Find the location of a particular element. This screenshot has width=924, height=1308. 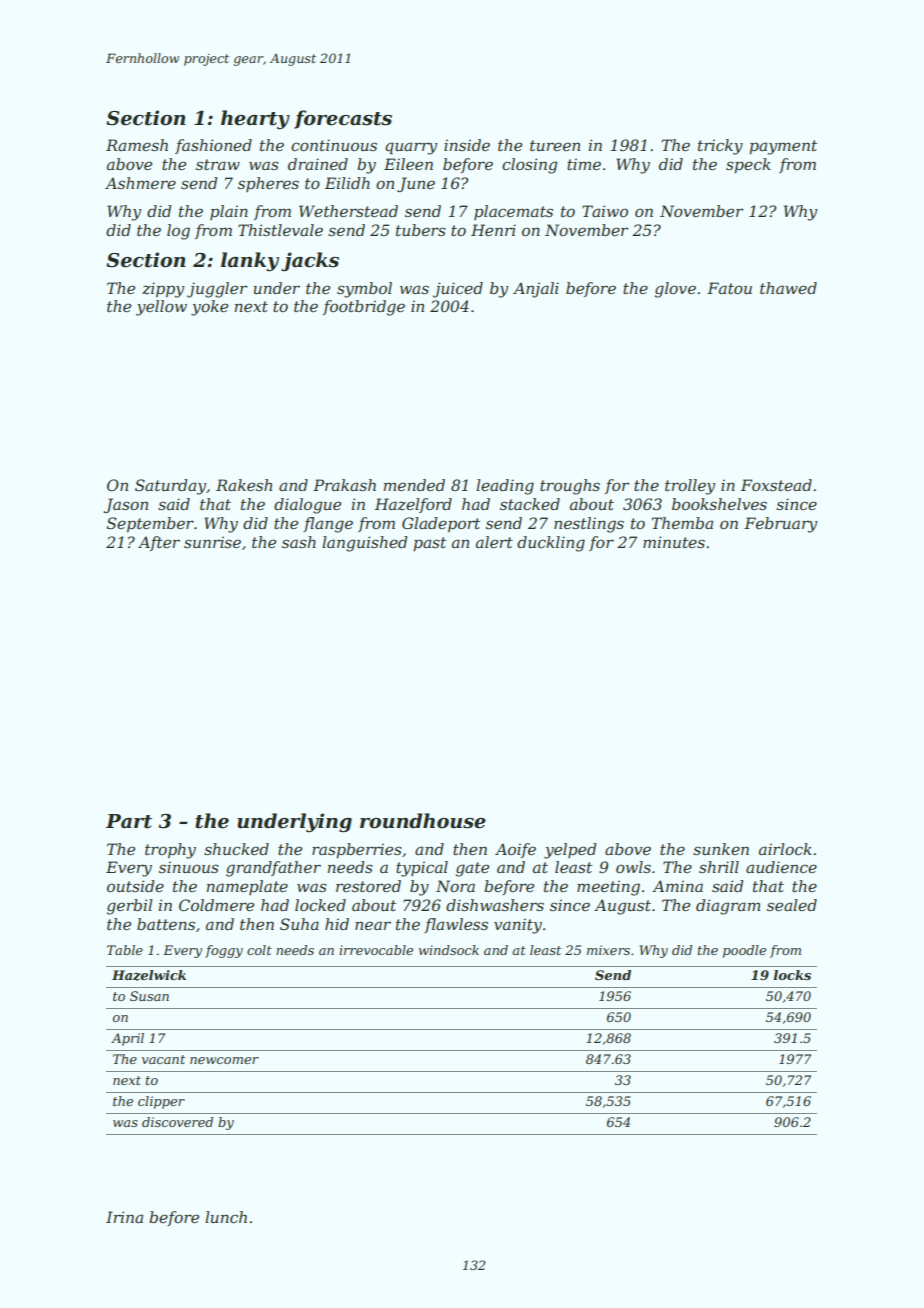

Anjali is located at coordinates (536, 290).
